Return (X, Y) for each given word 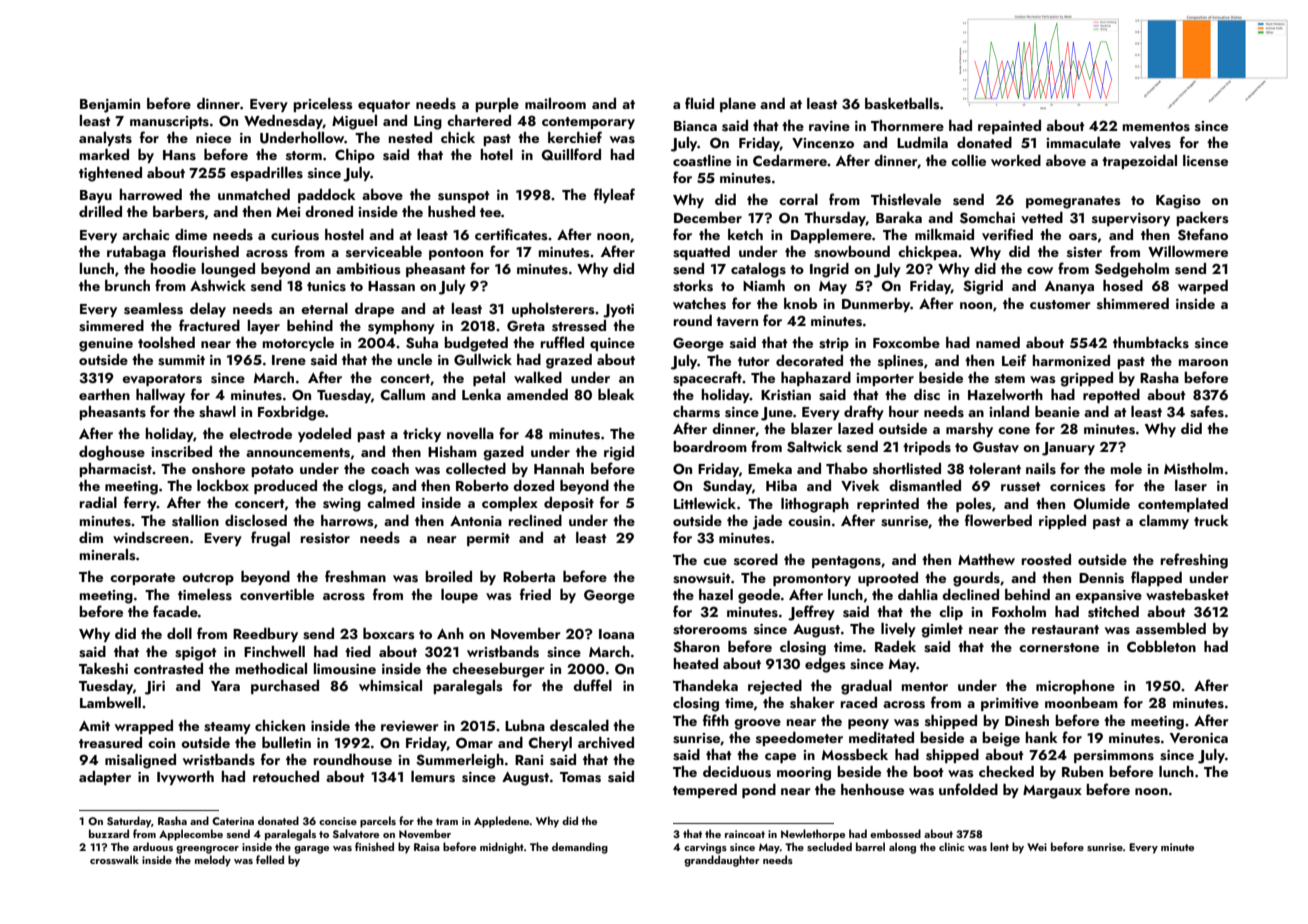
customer (1060, 305)
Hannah (559, 468)
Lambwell (110, 702)
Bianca (695, 126)
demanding (580, 848)
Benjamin (110, 106)
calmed (391, 502)
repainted (1009, 127)
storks (693, 286)
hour (904, 411)
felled (270, 859)
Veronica (1199, 738)
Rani (529, 760)
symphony (401, 327)
